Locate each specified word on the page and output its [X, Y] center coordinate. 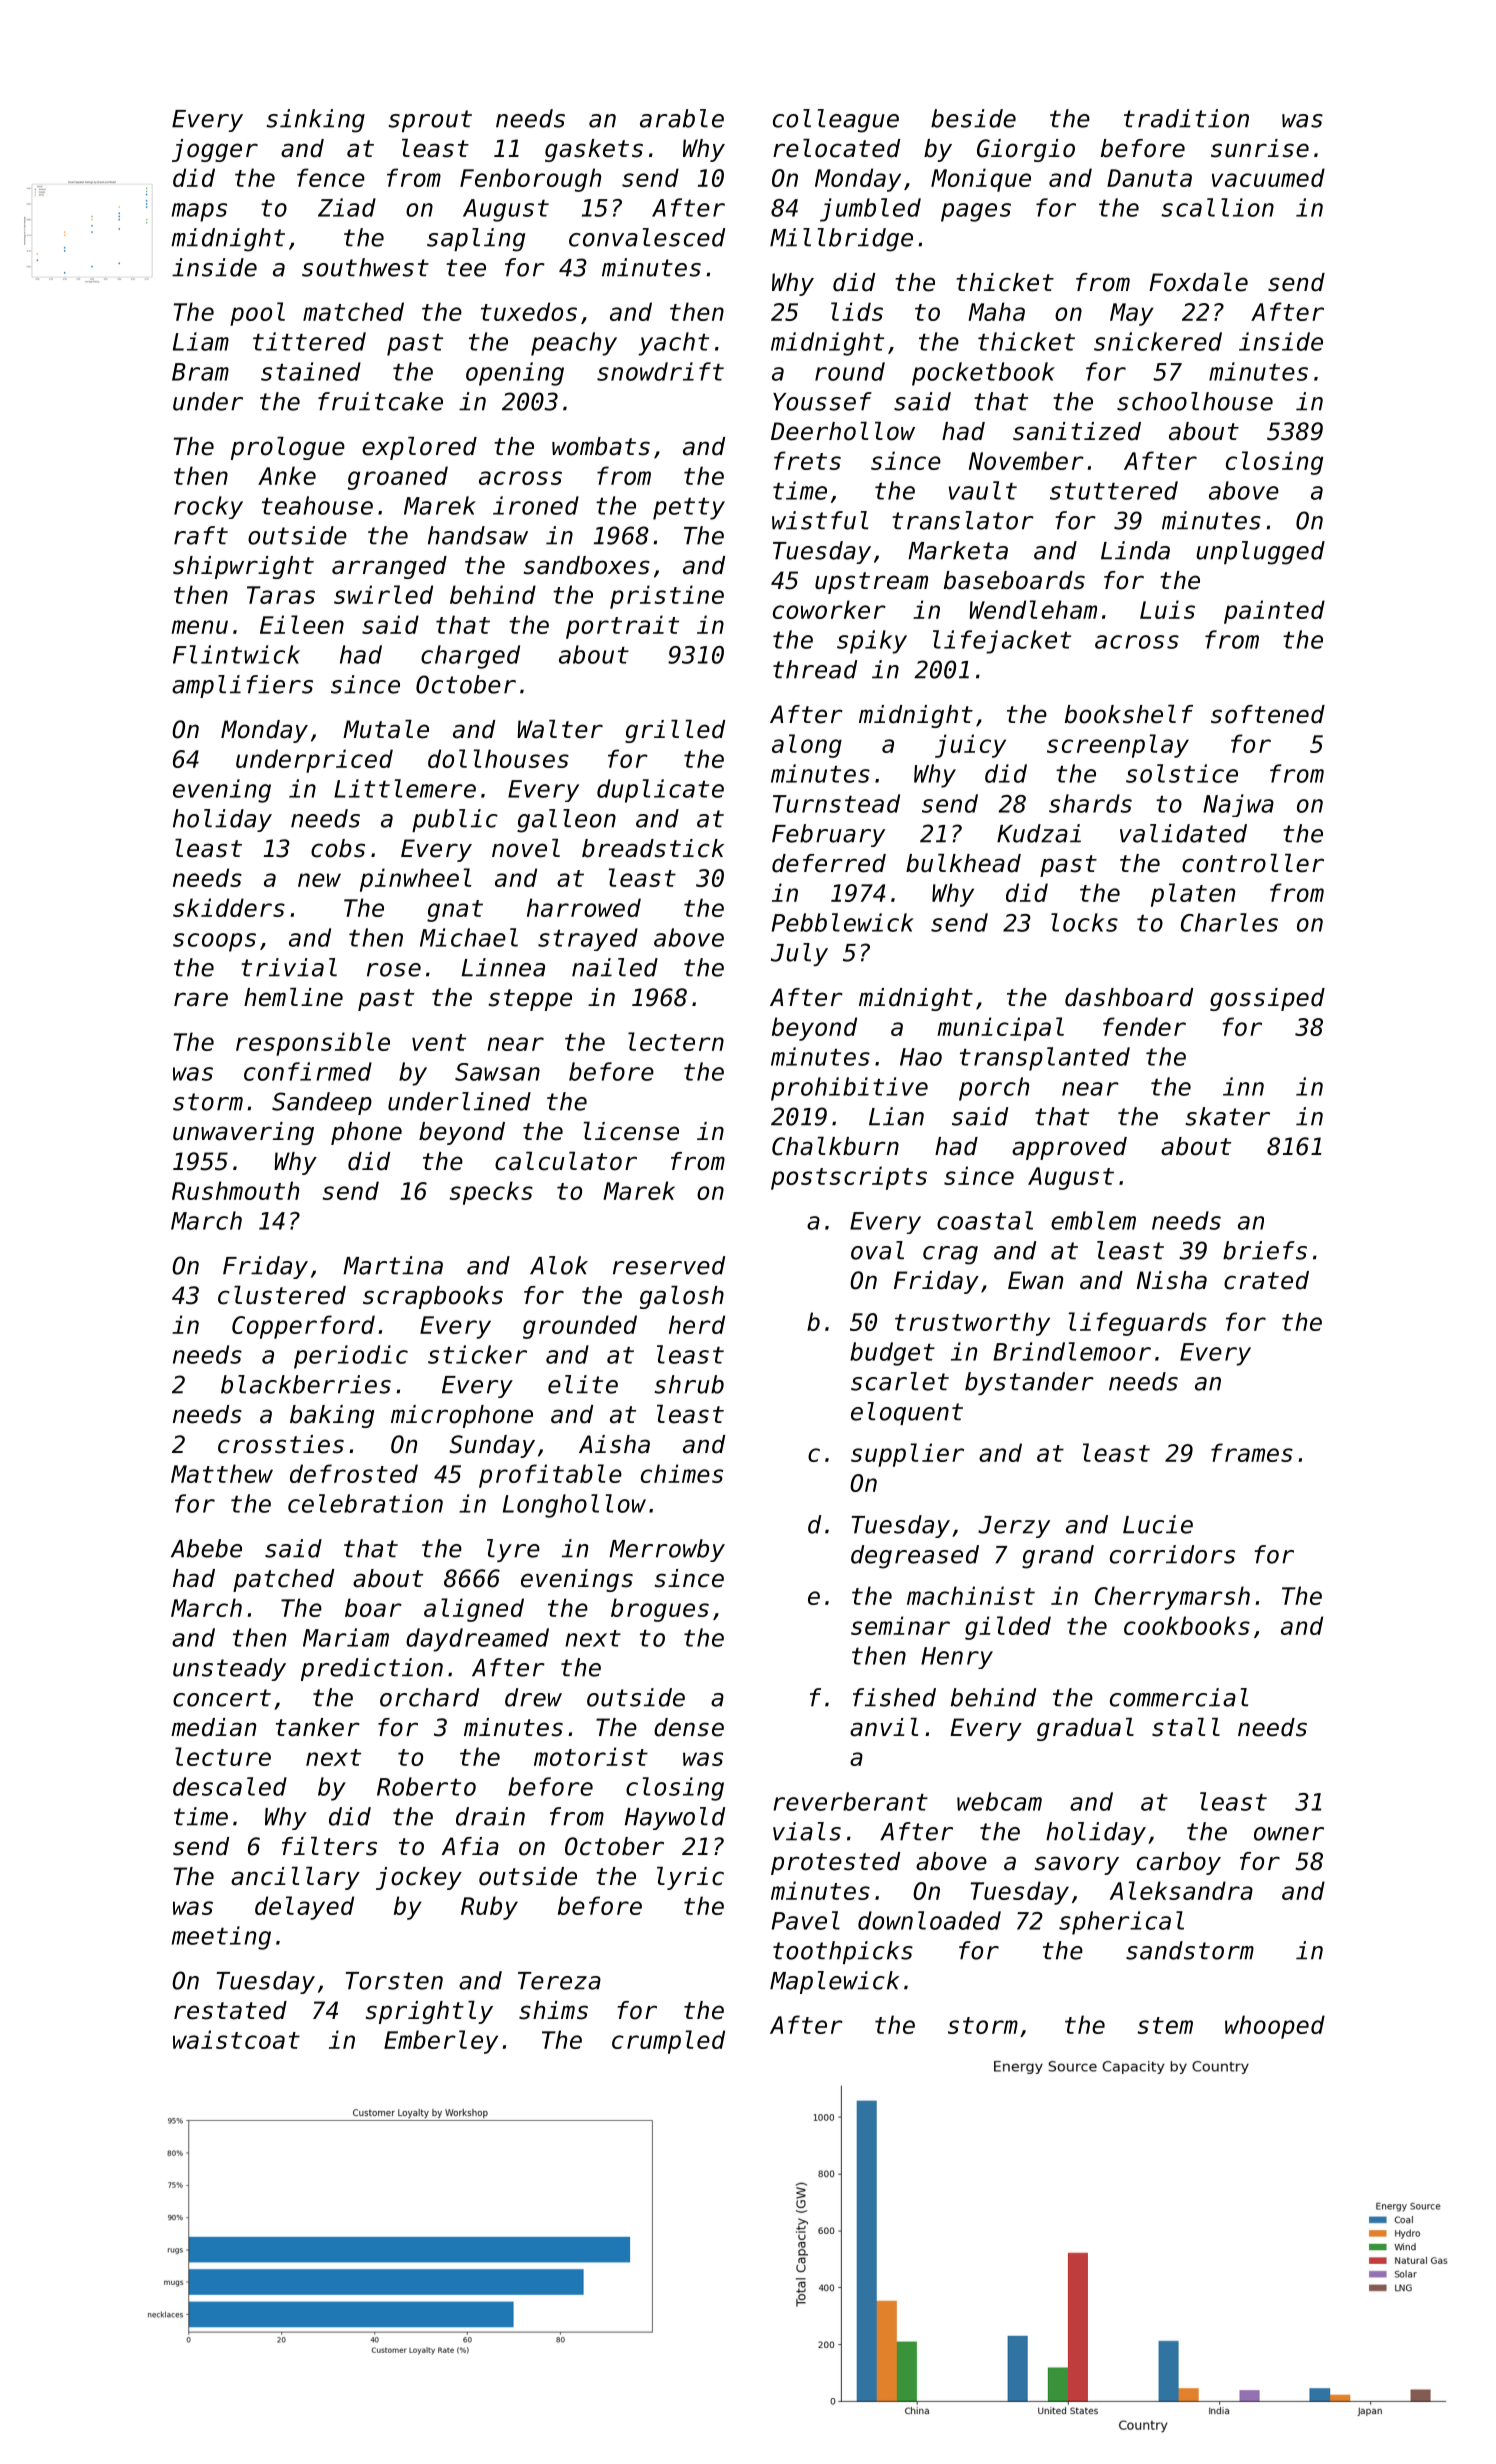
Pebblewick [843, 922]
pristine [667, 597]
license [631, 1131]
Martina [393, 1265]
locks [1084, 922]
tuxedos [529, 311]
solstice [1182, 773]
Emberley [441, 2042]
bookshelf [1129, 714]
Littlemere [405, 788]
